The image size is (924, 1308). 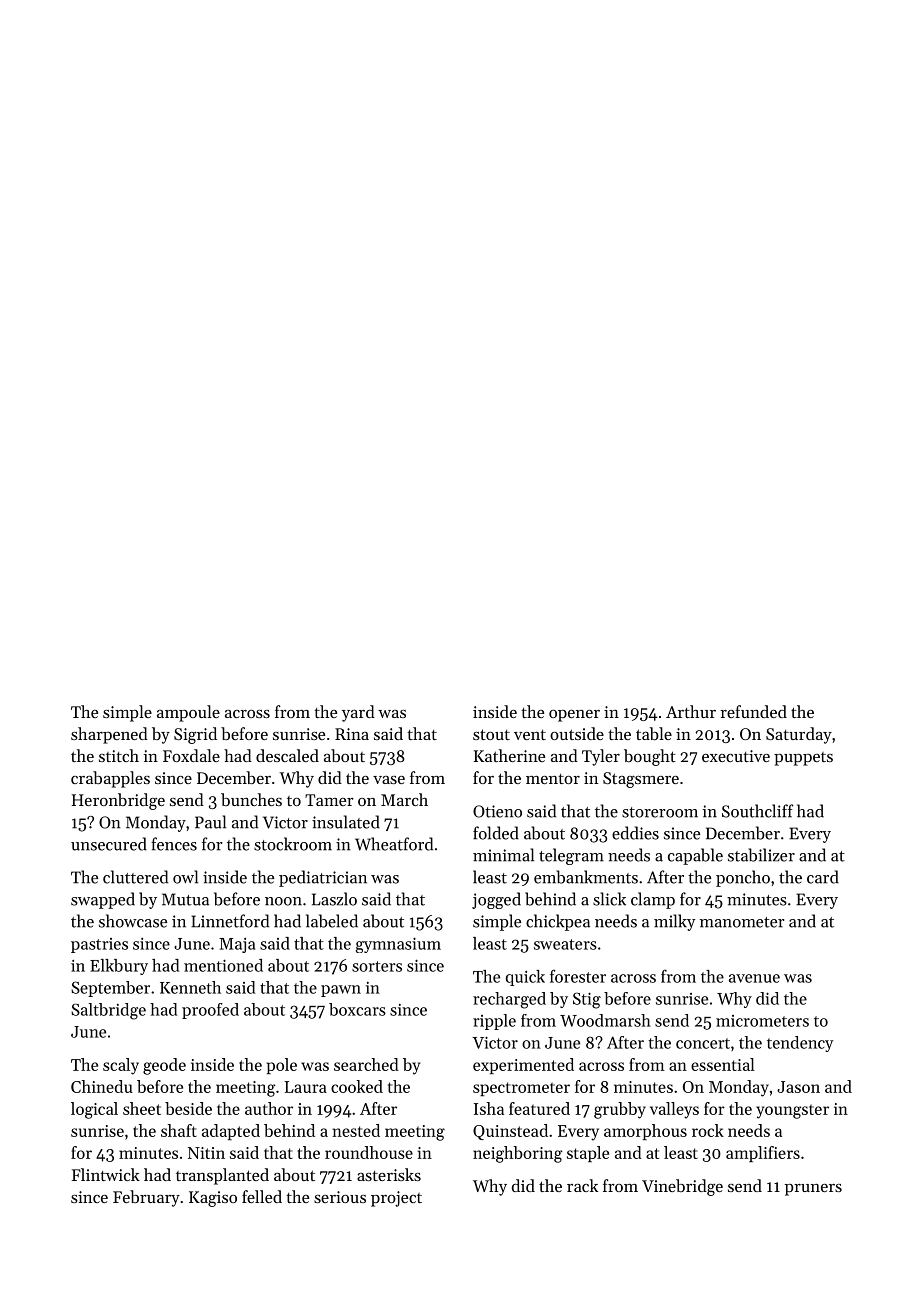 I want to click on rock, so click(x=708, y=1130).
